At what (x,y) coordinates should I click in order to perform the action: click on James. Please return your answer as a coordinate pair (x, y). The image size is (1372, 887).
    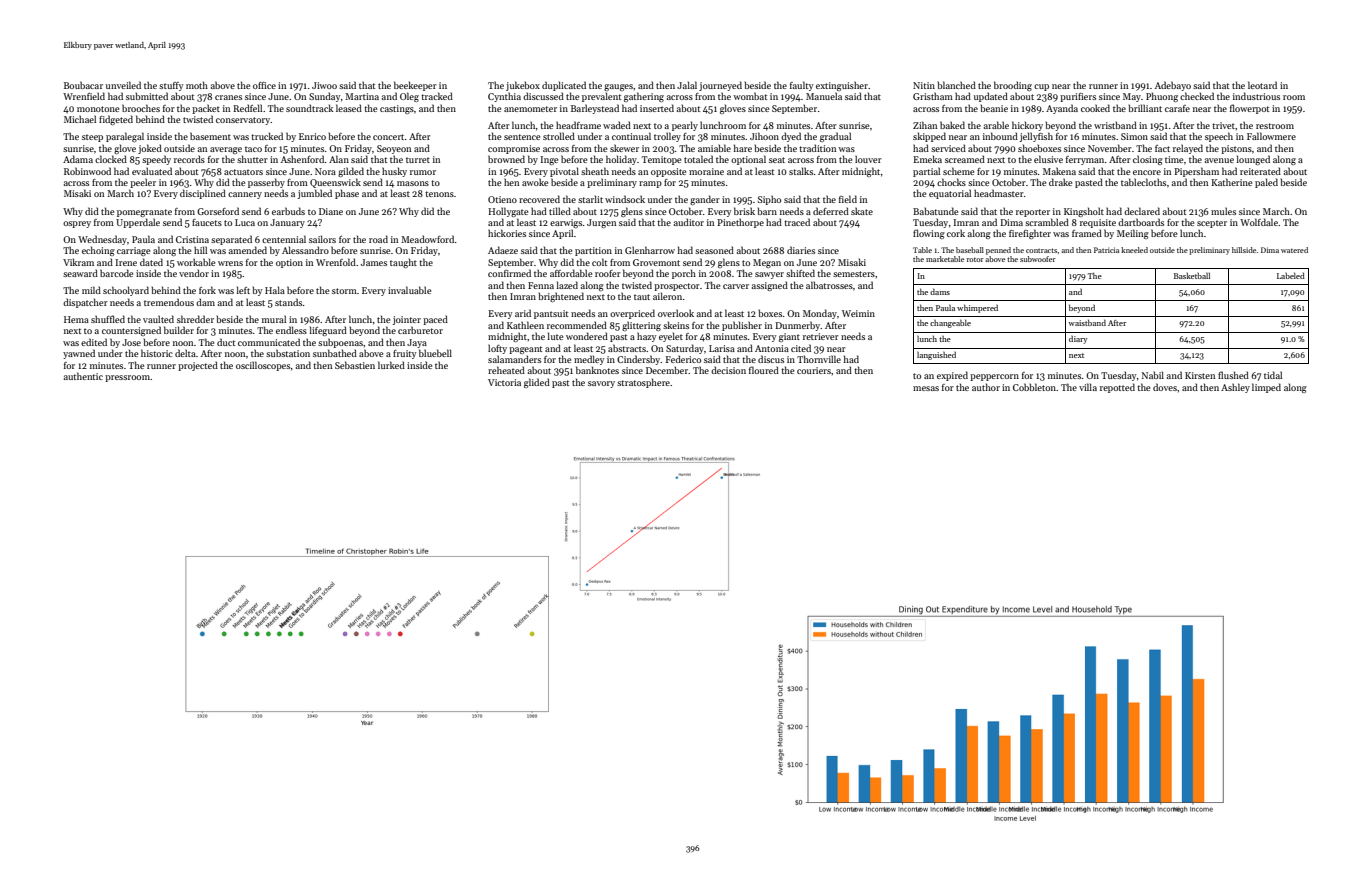
    Looking at the image, I should click on (374, 262).
